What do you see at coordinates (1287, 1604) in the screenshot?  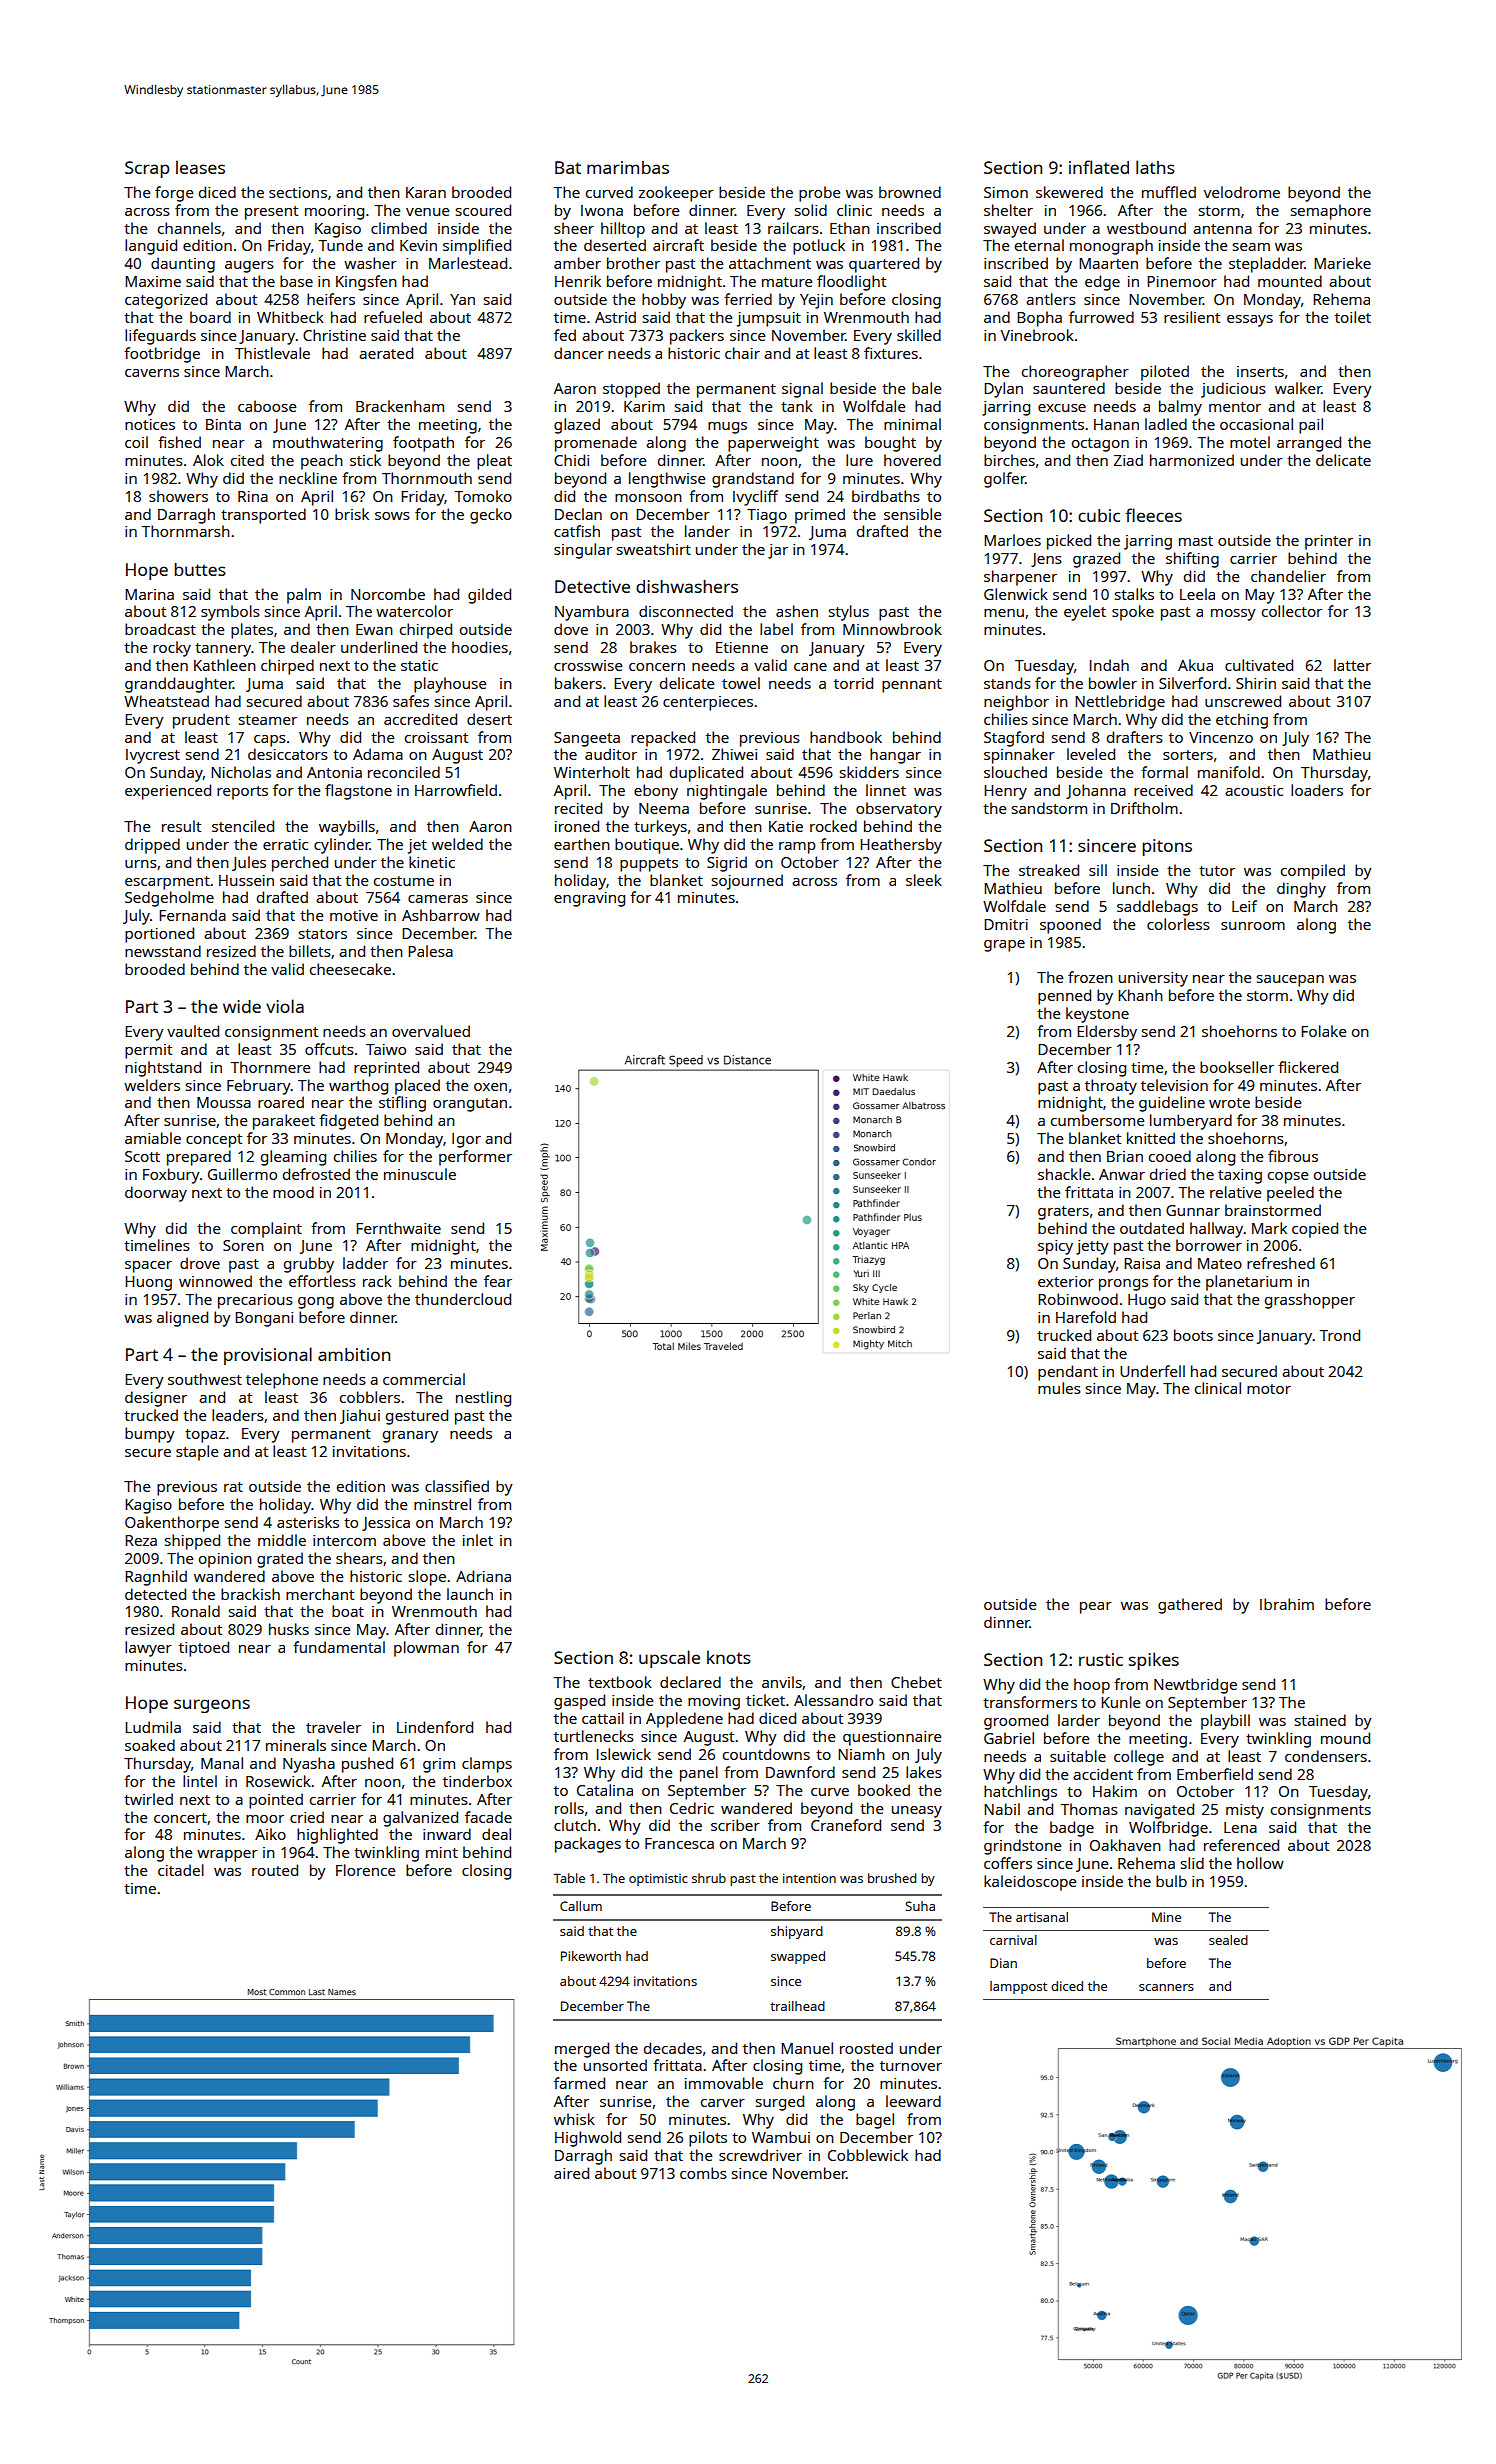 I see `Ibrahim` at bounding box center [1287, 1604].
